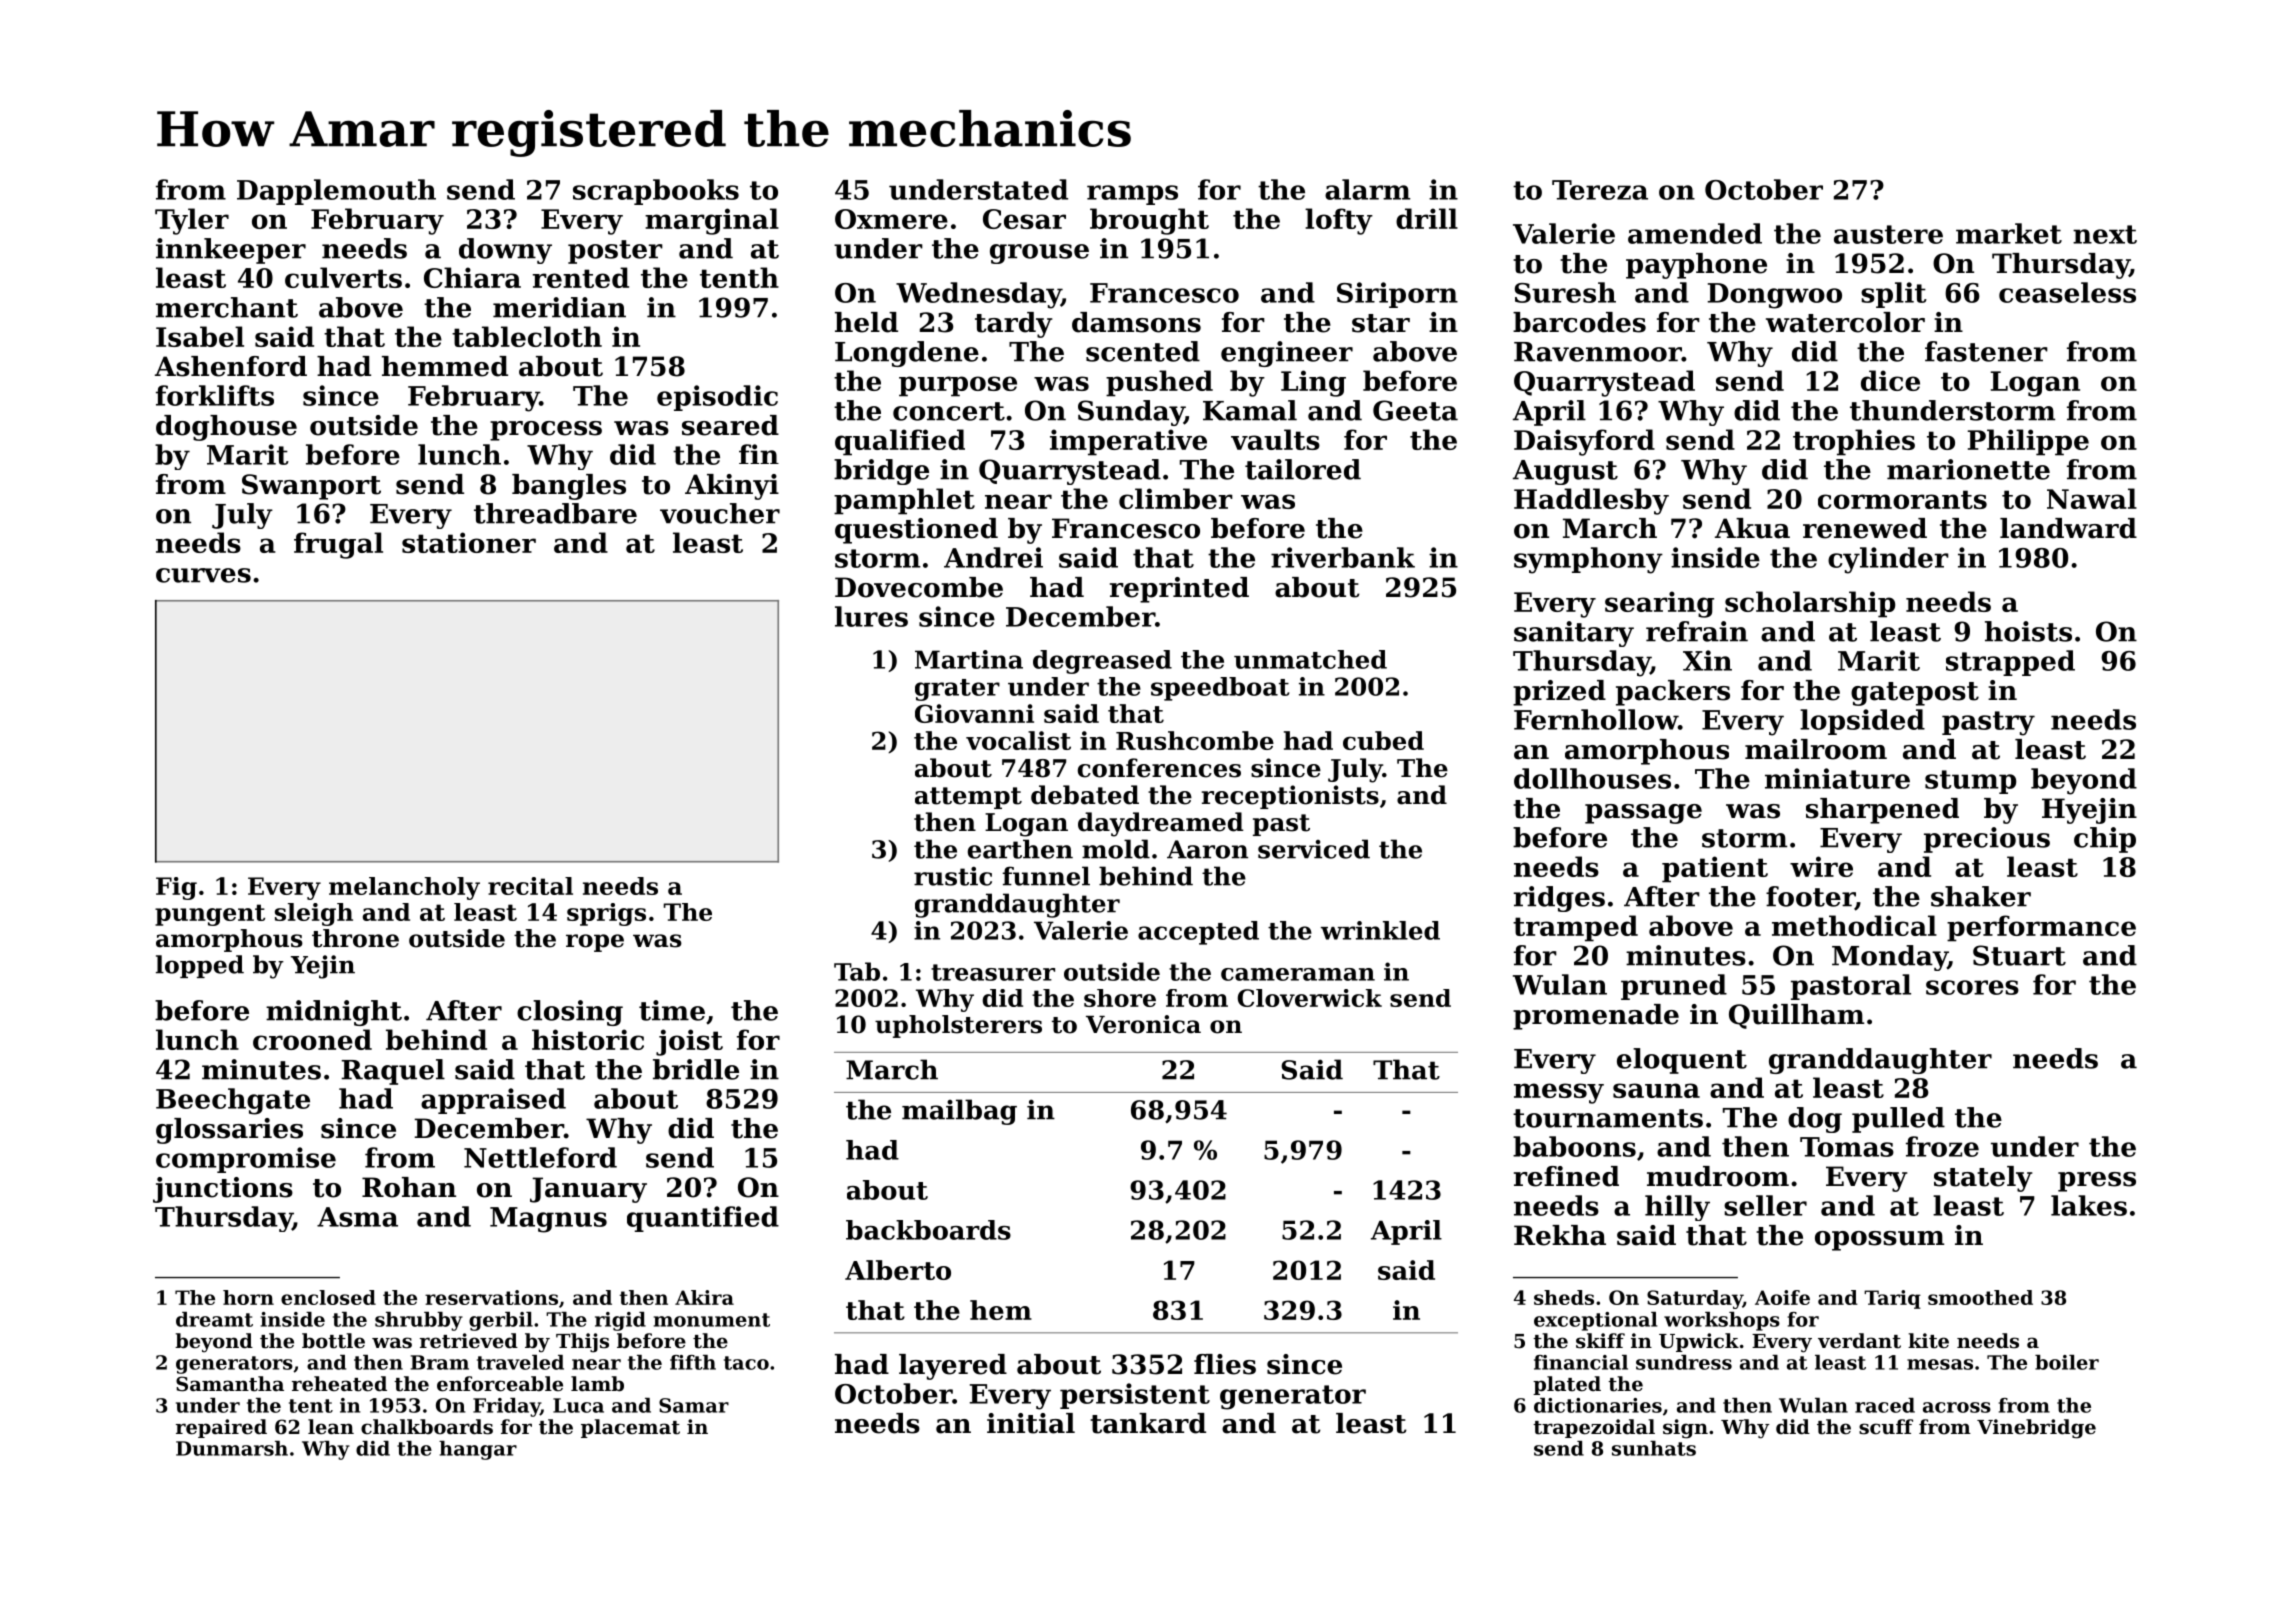 The width and height of the document is (2292, 1620). Describe the element at coordinates (176, 888) in the document. I see `Fig` at that location.
